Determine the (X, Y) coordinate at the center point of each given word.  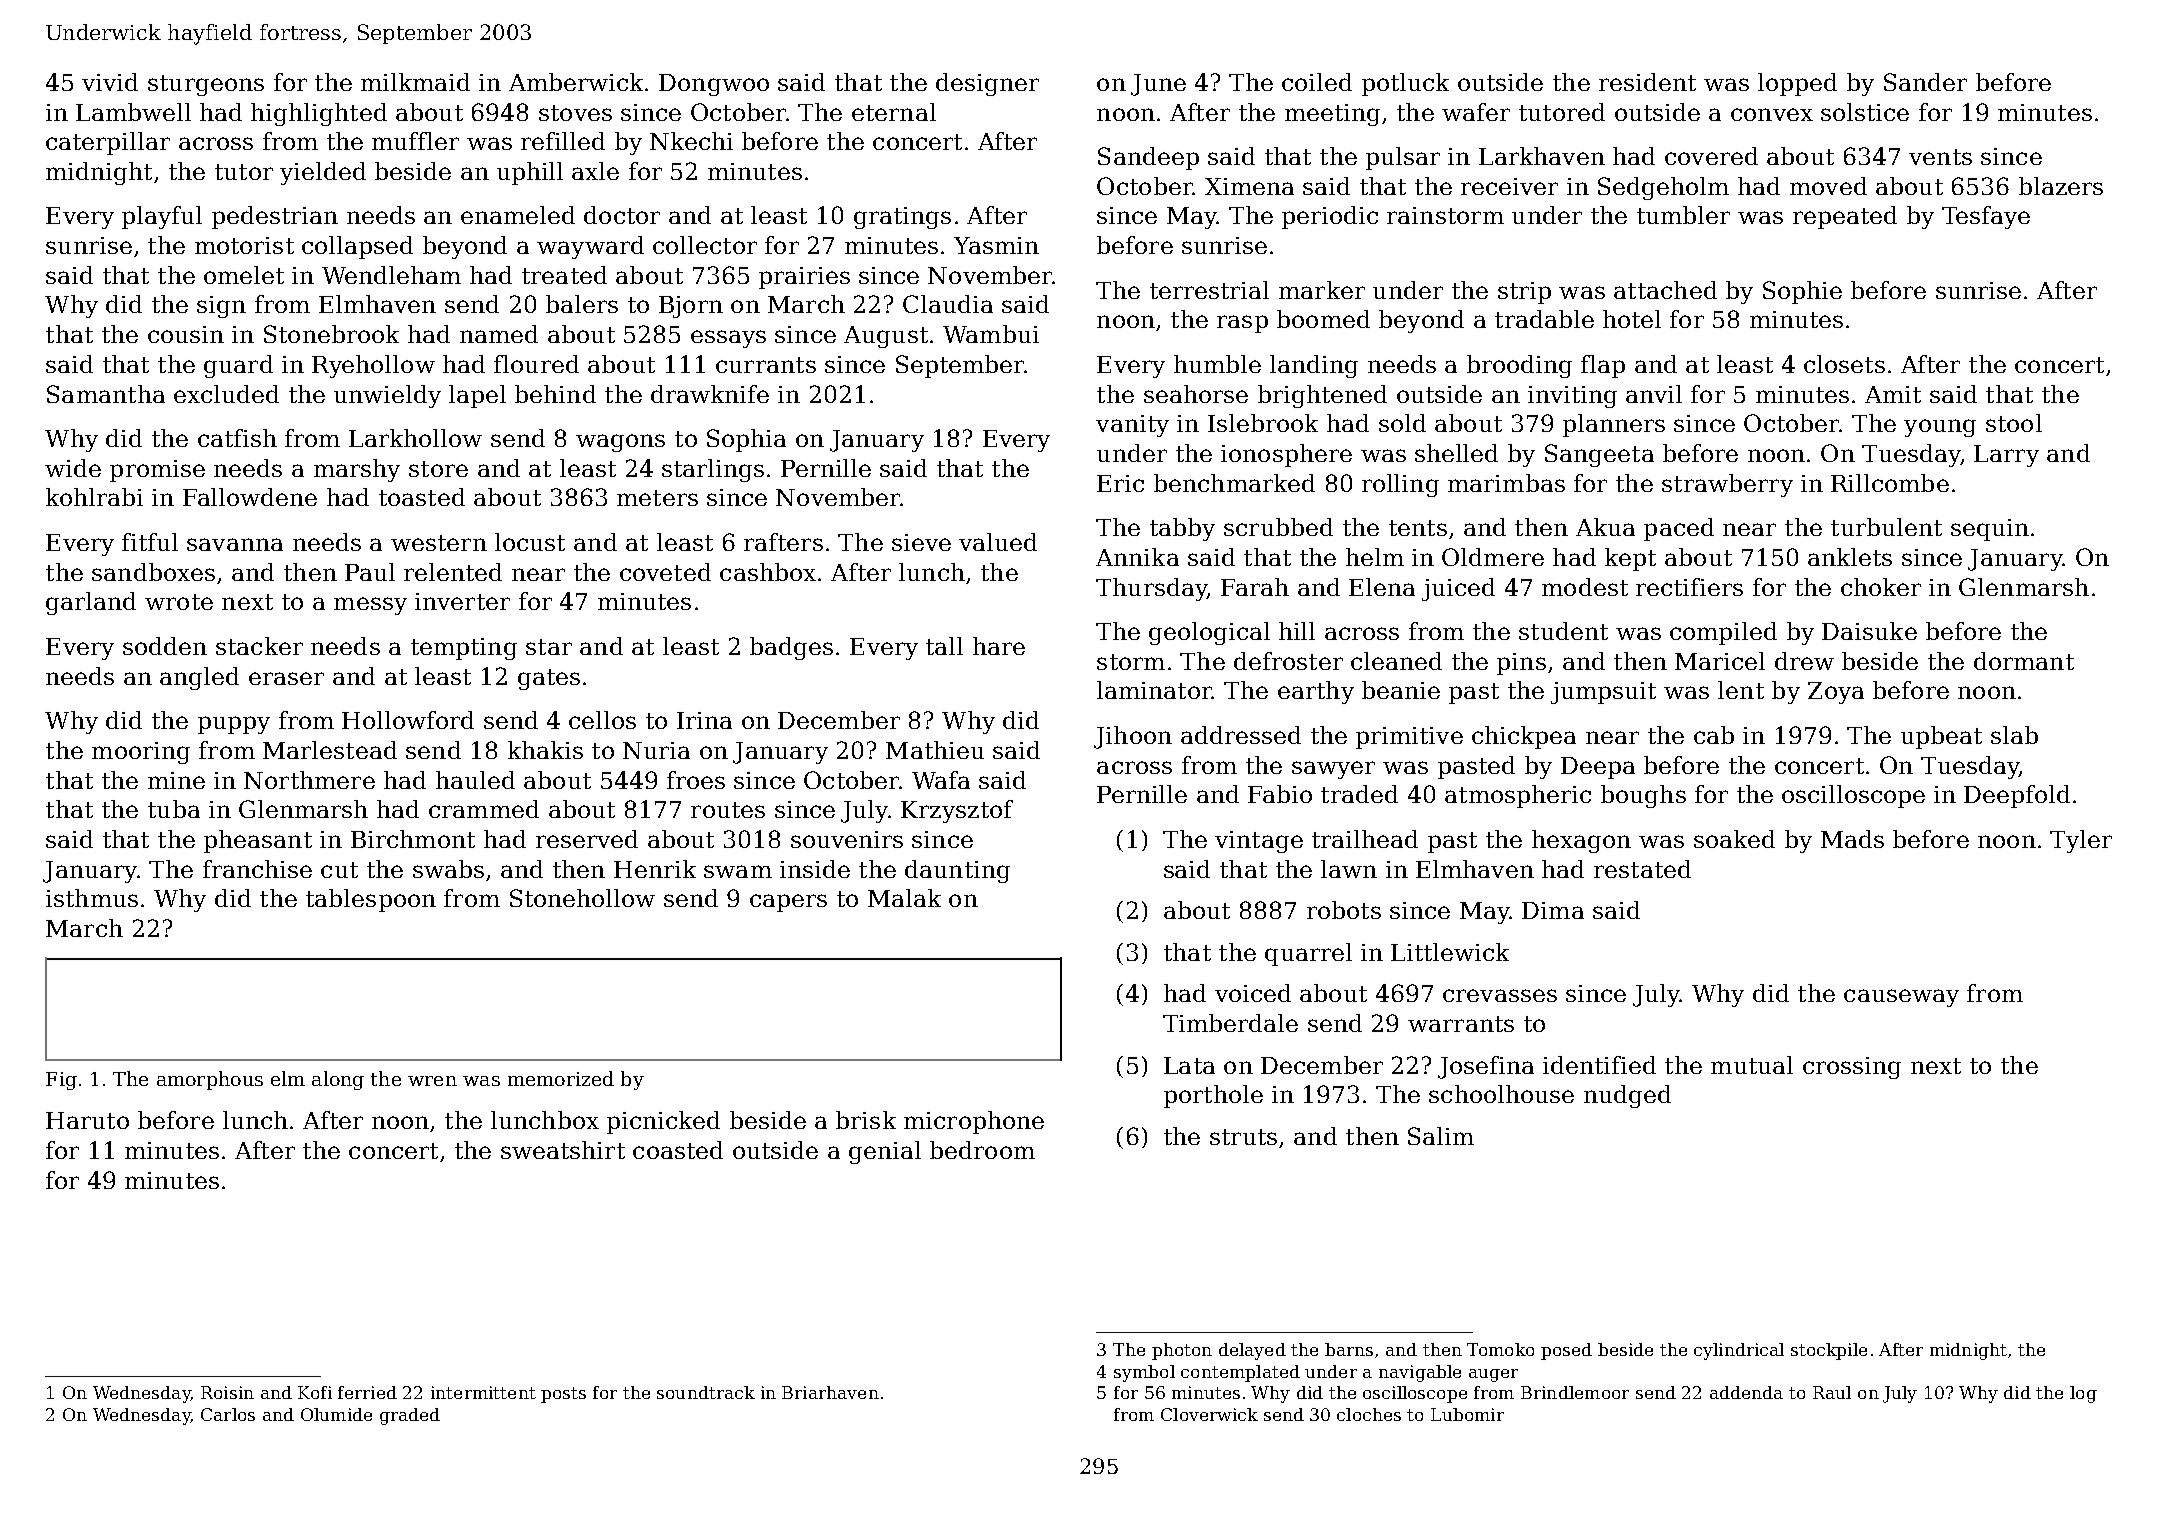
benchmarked (1234, 483)
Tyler (2081, 841)
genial (885, 1152)
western (439, 543)
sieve (921, 542)
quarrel (1308, 954)
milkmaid (415, 82)
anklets (1850, 557)
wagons (620, 443)
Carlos (228, 1414)
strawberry (1727, 485)
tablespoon (371, 900)
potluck (1405, 84)
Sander (1925, 82)
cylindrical (1739, 1351)
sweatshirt (563, 1150)
